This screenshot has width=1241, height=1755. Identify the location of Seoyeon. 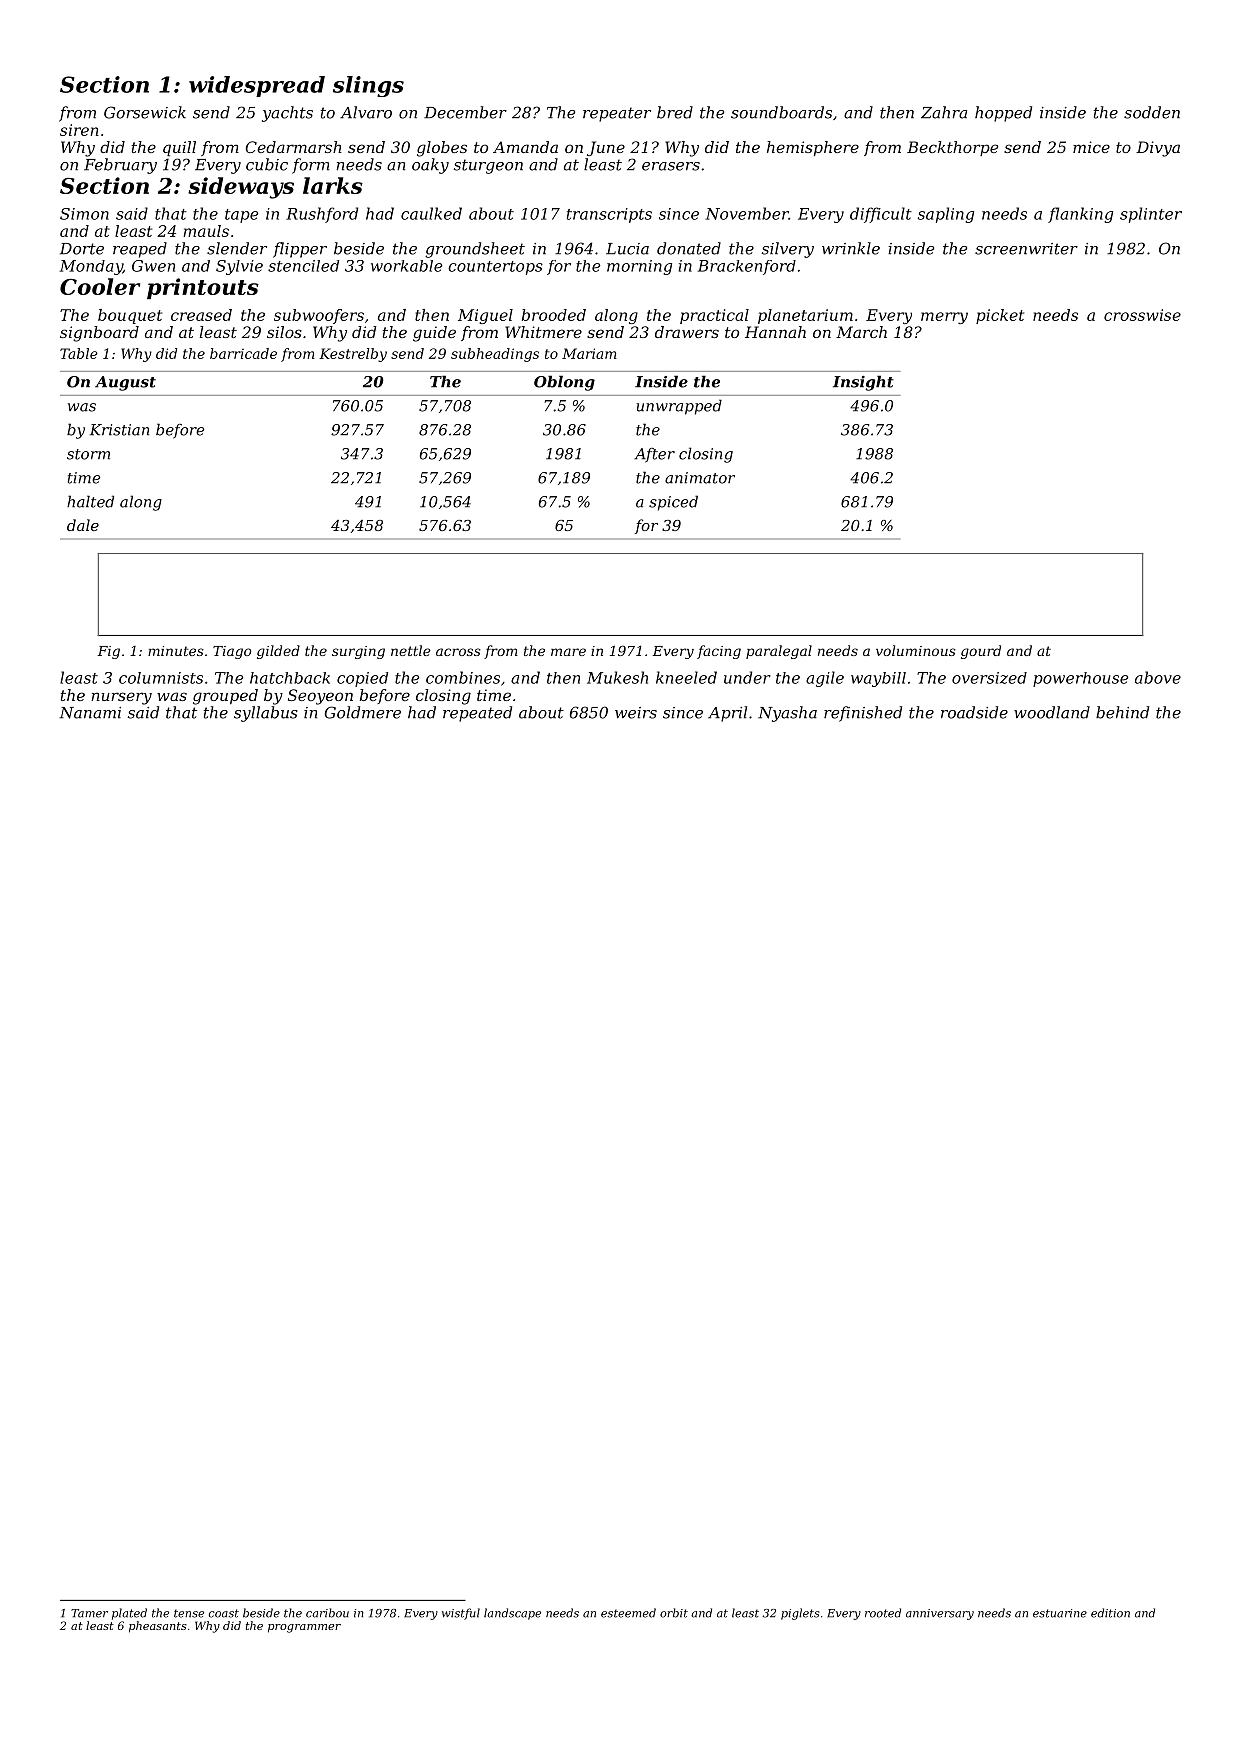
(320, 697).
